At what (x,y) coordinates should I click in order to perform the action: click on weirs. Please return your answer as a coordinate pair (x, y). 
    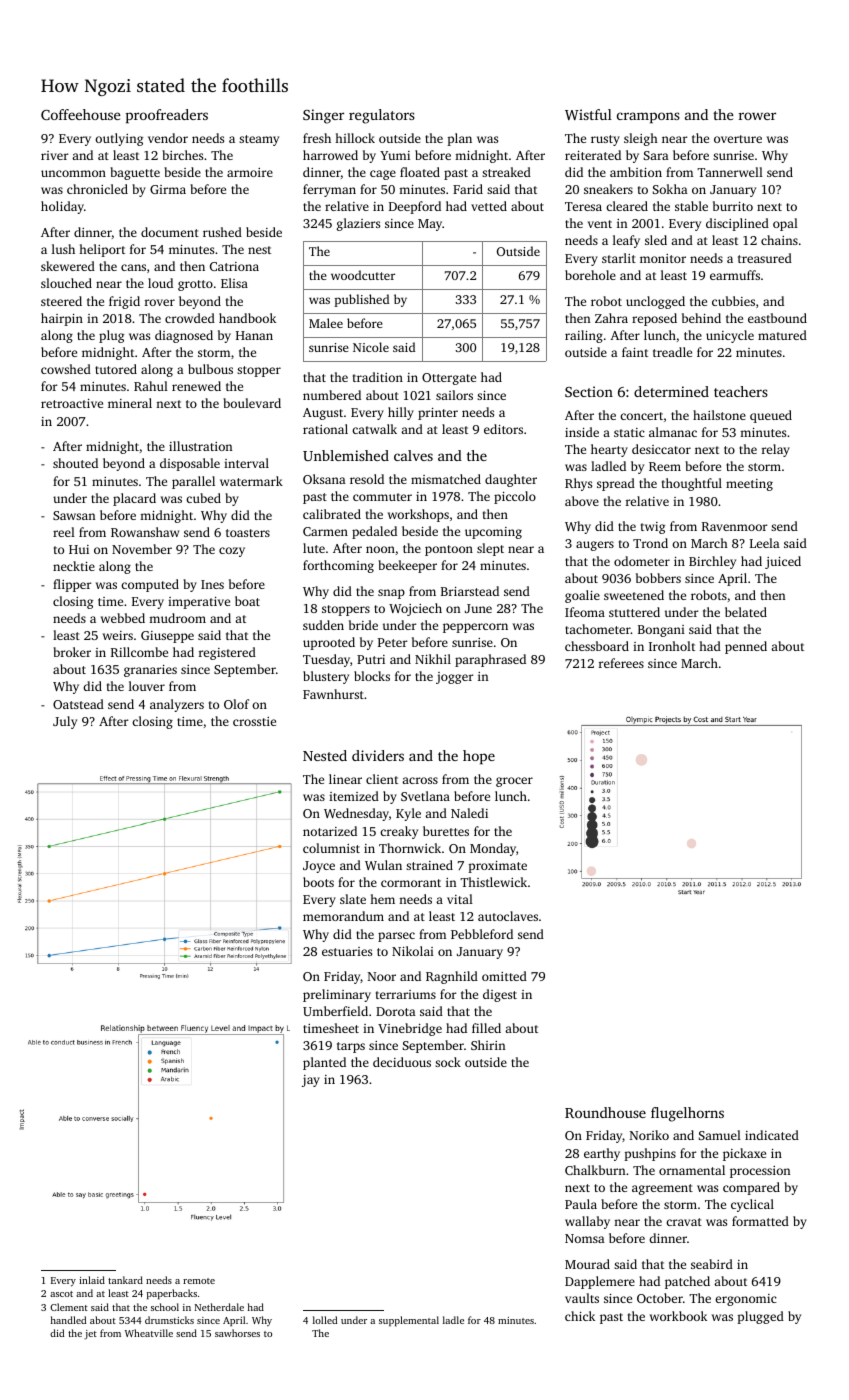
    Looking at the image, I should click on (118, 635).
